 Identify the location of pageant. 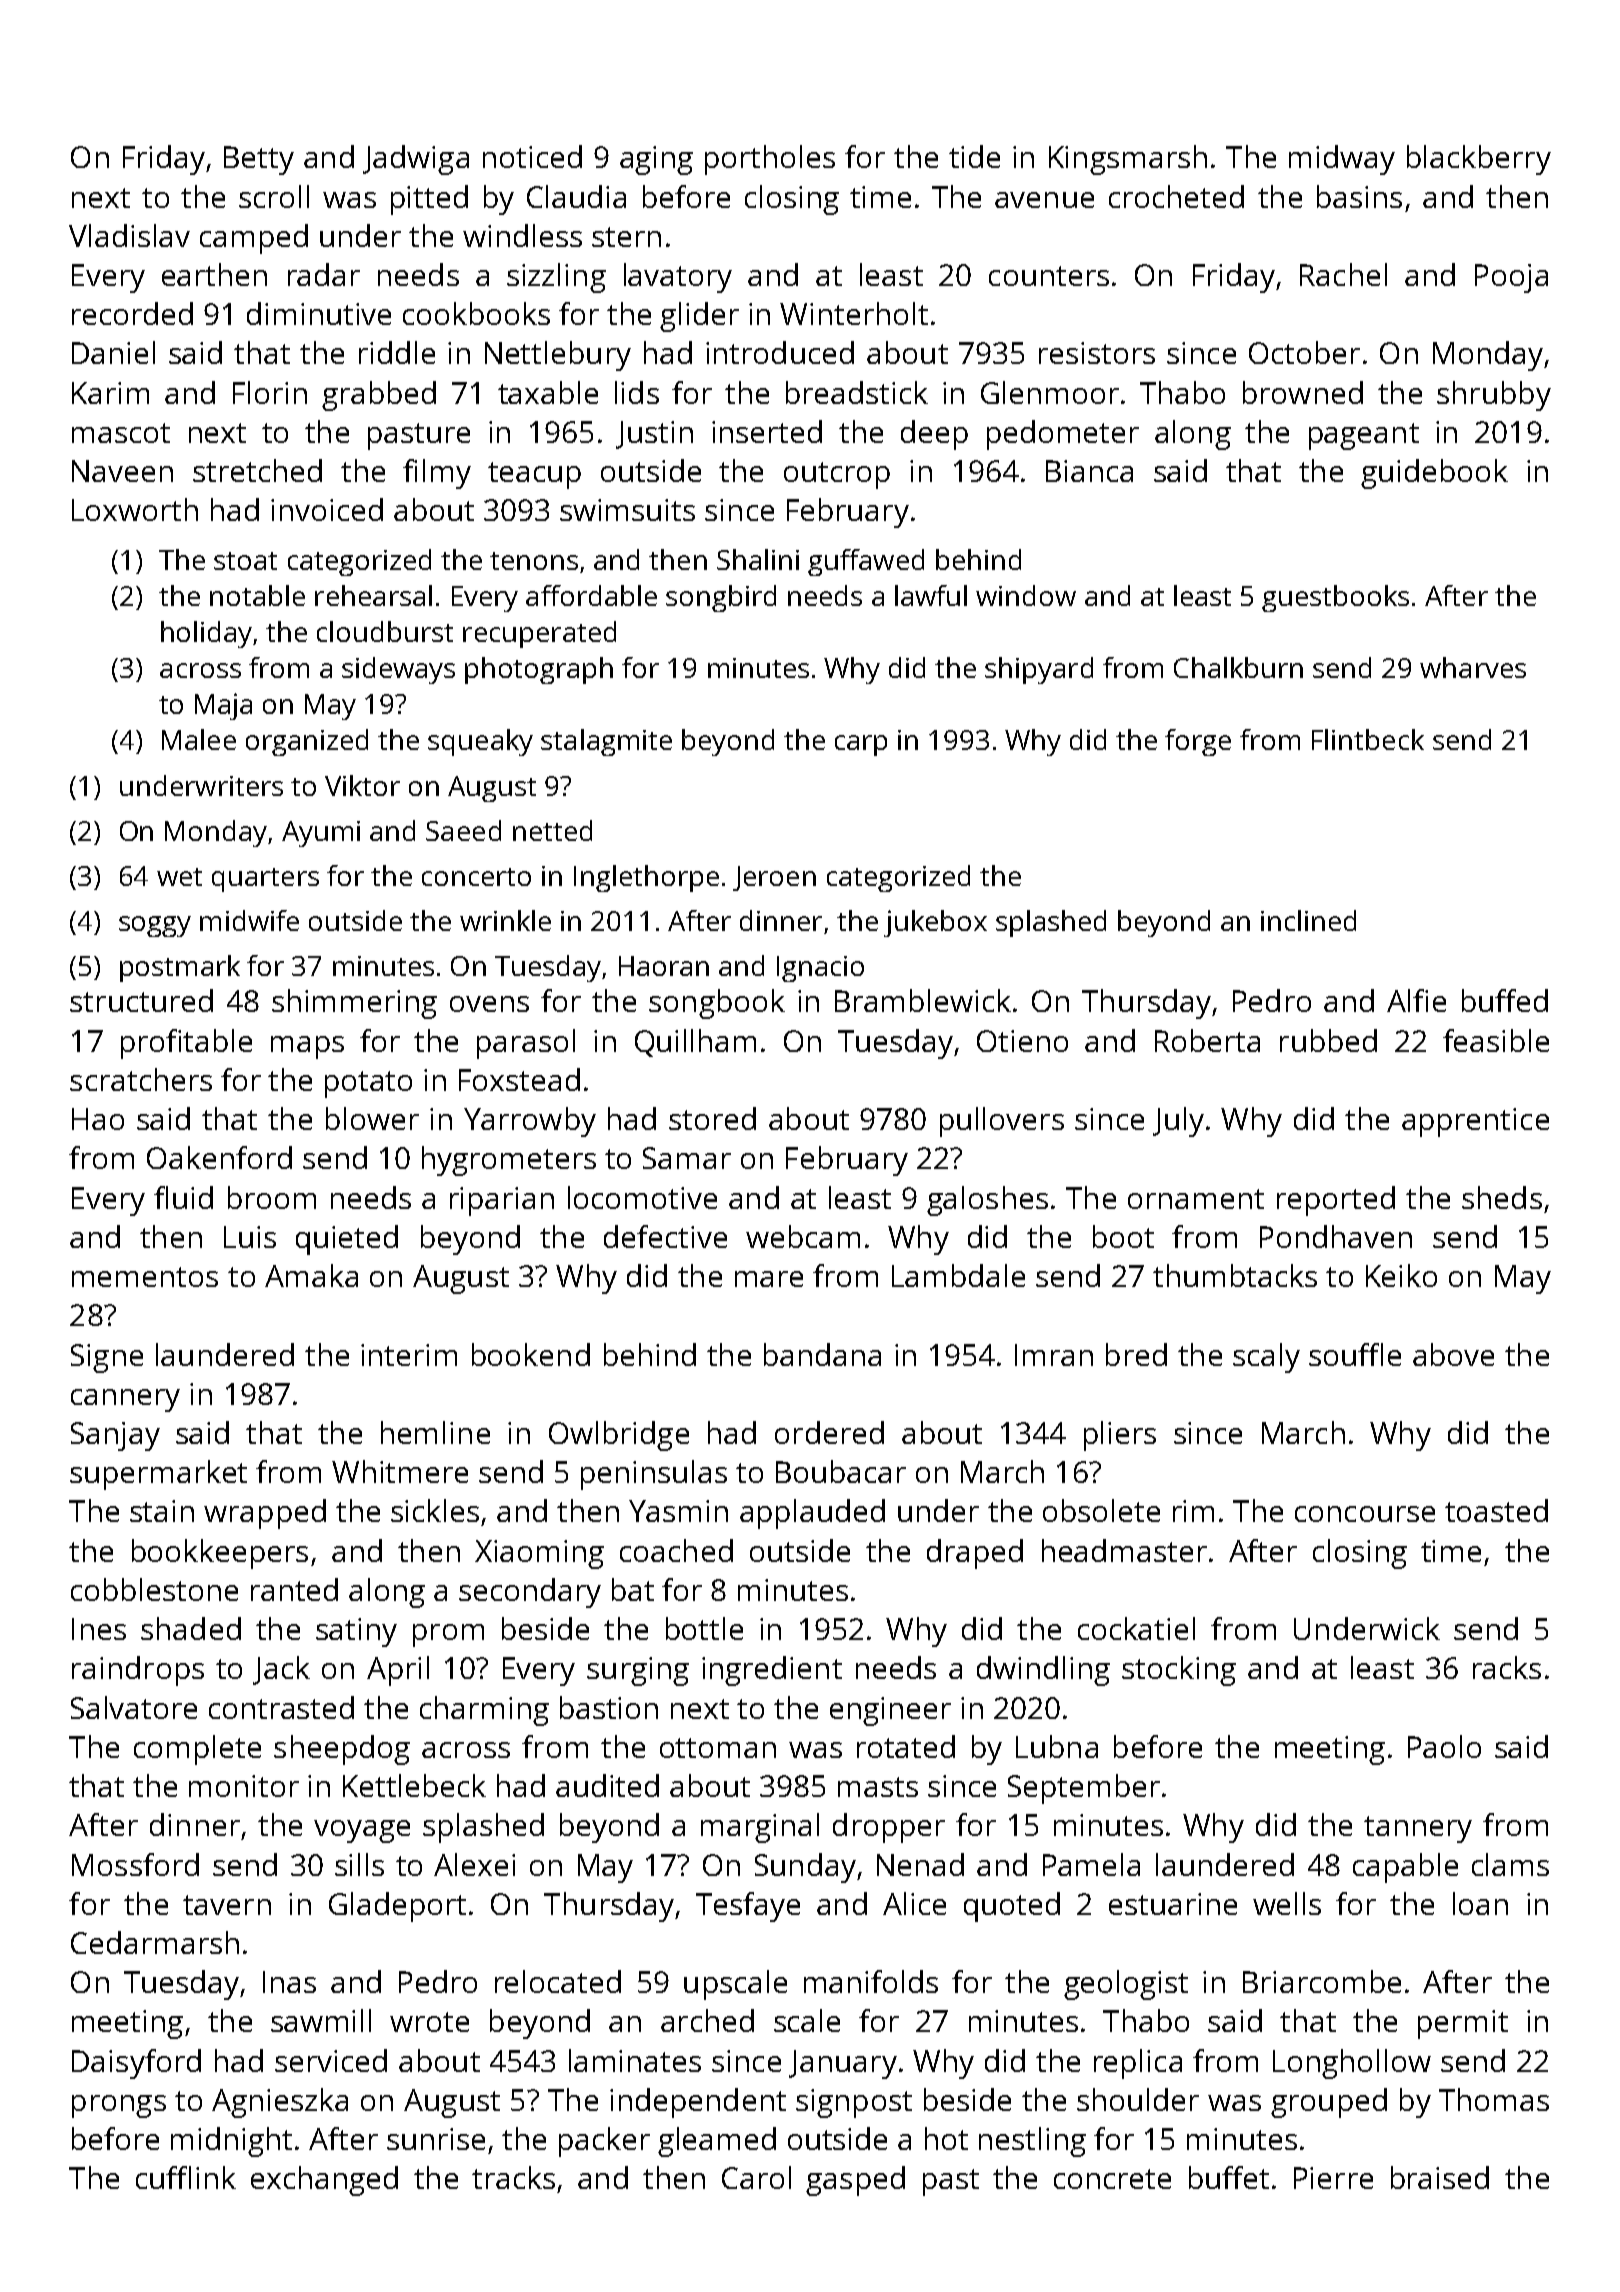
(1364, 436).
